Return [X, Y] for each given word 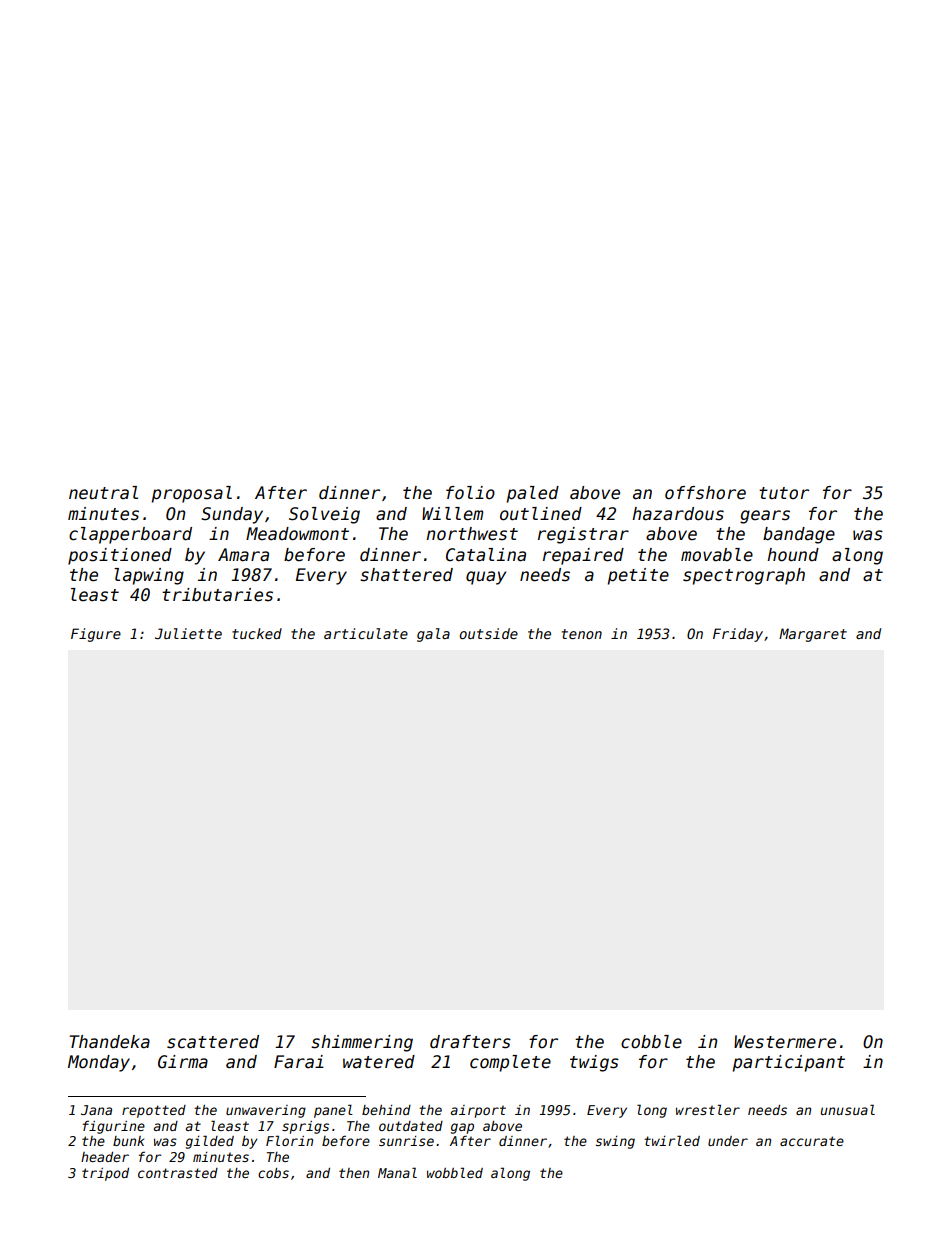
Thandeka [110, 1042]
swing [615, 1142]
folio [470, 493]
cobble [651, 1042]
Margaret [813, 635]
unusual [847, 1109]
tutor [784, 493]
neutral [103, 493]
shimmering [362, 1043]
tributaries [217, 595]
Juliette [188, 633]
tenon [582, 634]
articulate [366, 633]
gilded [210, 1142]
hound [793, 555]
